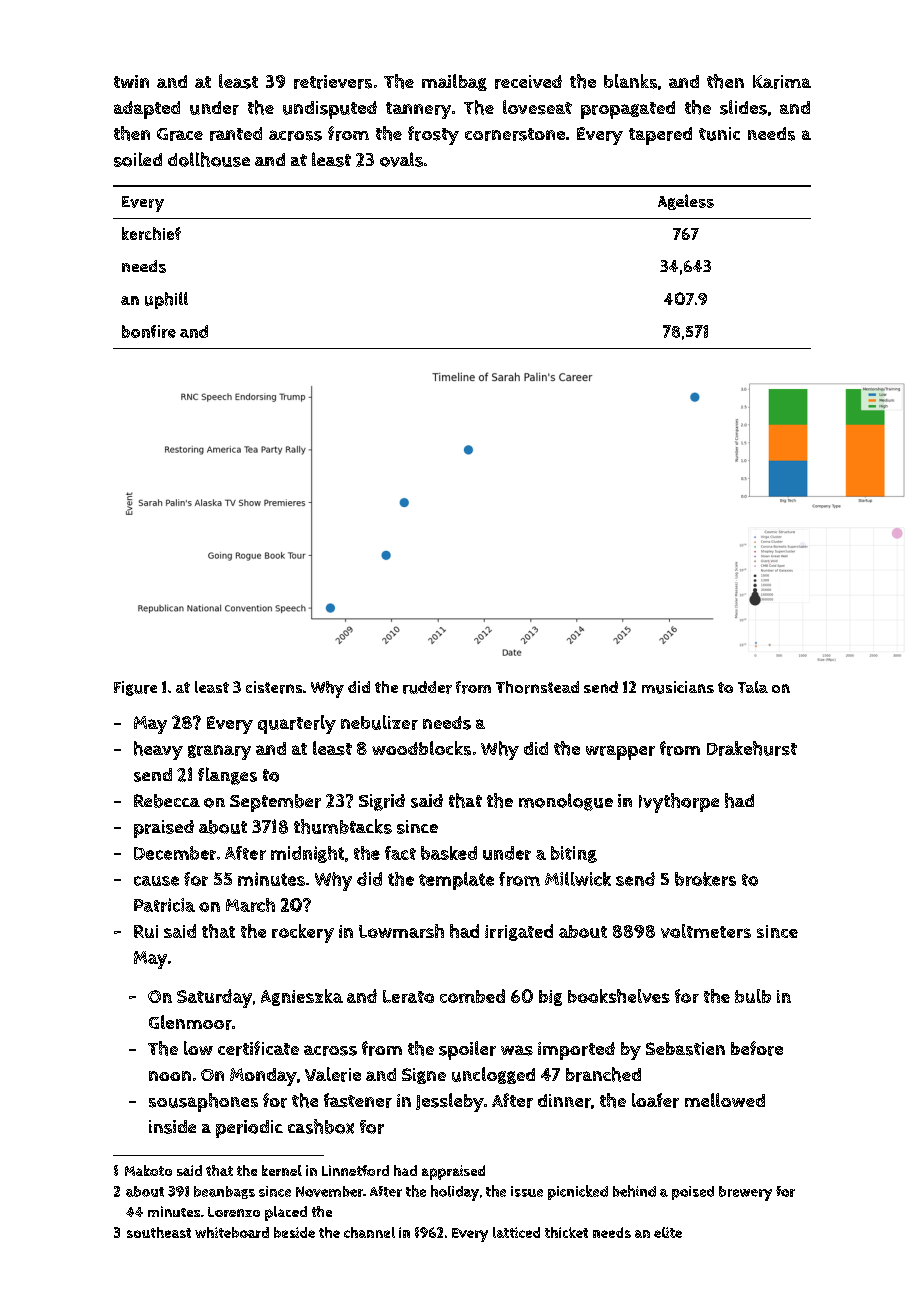  What do you see at coordinates (236, 134) in the page?
I see `ranted` at bounding box center [236, 134].
